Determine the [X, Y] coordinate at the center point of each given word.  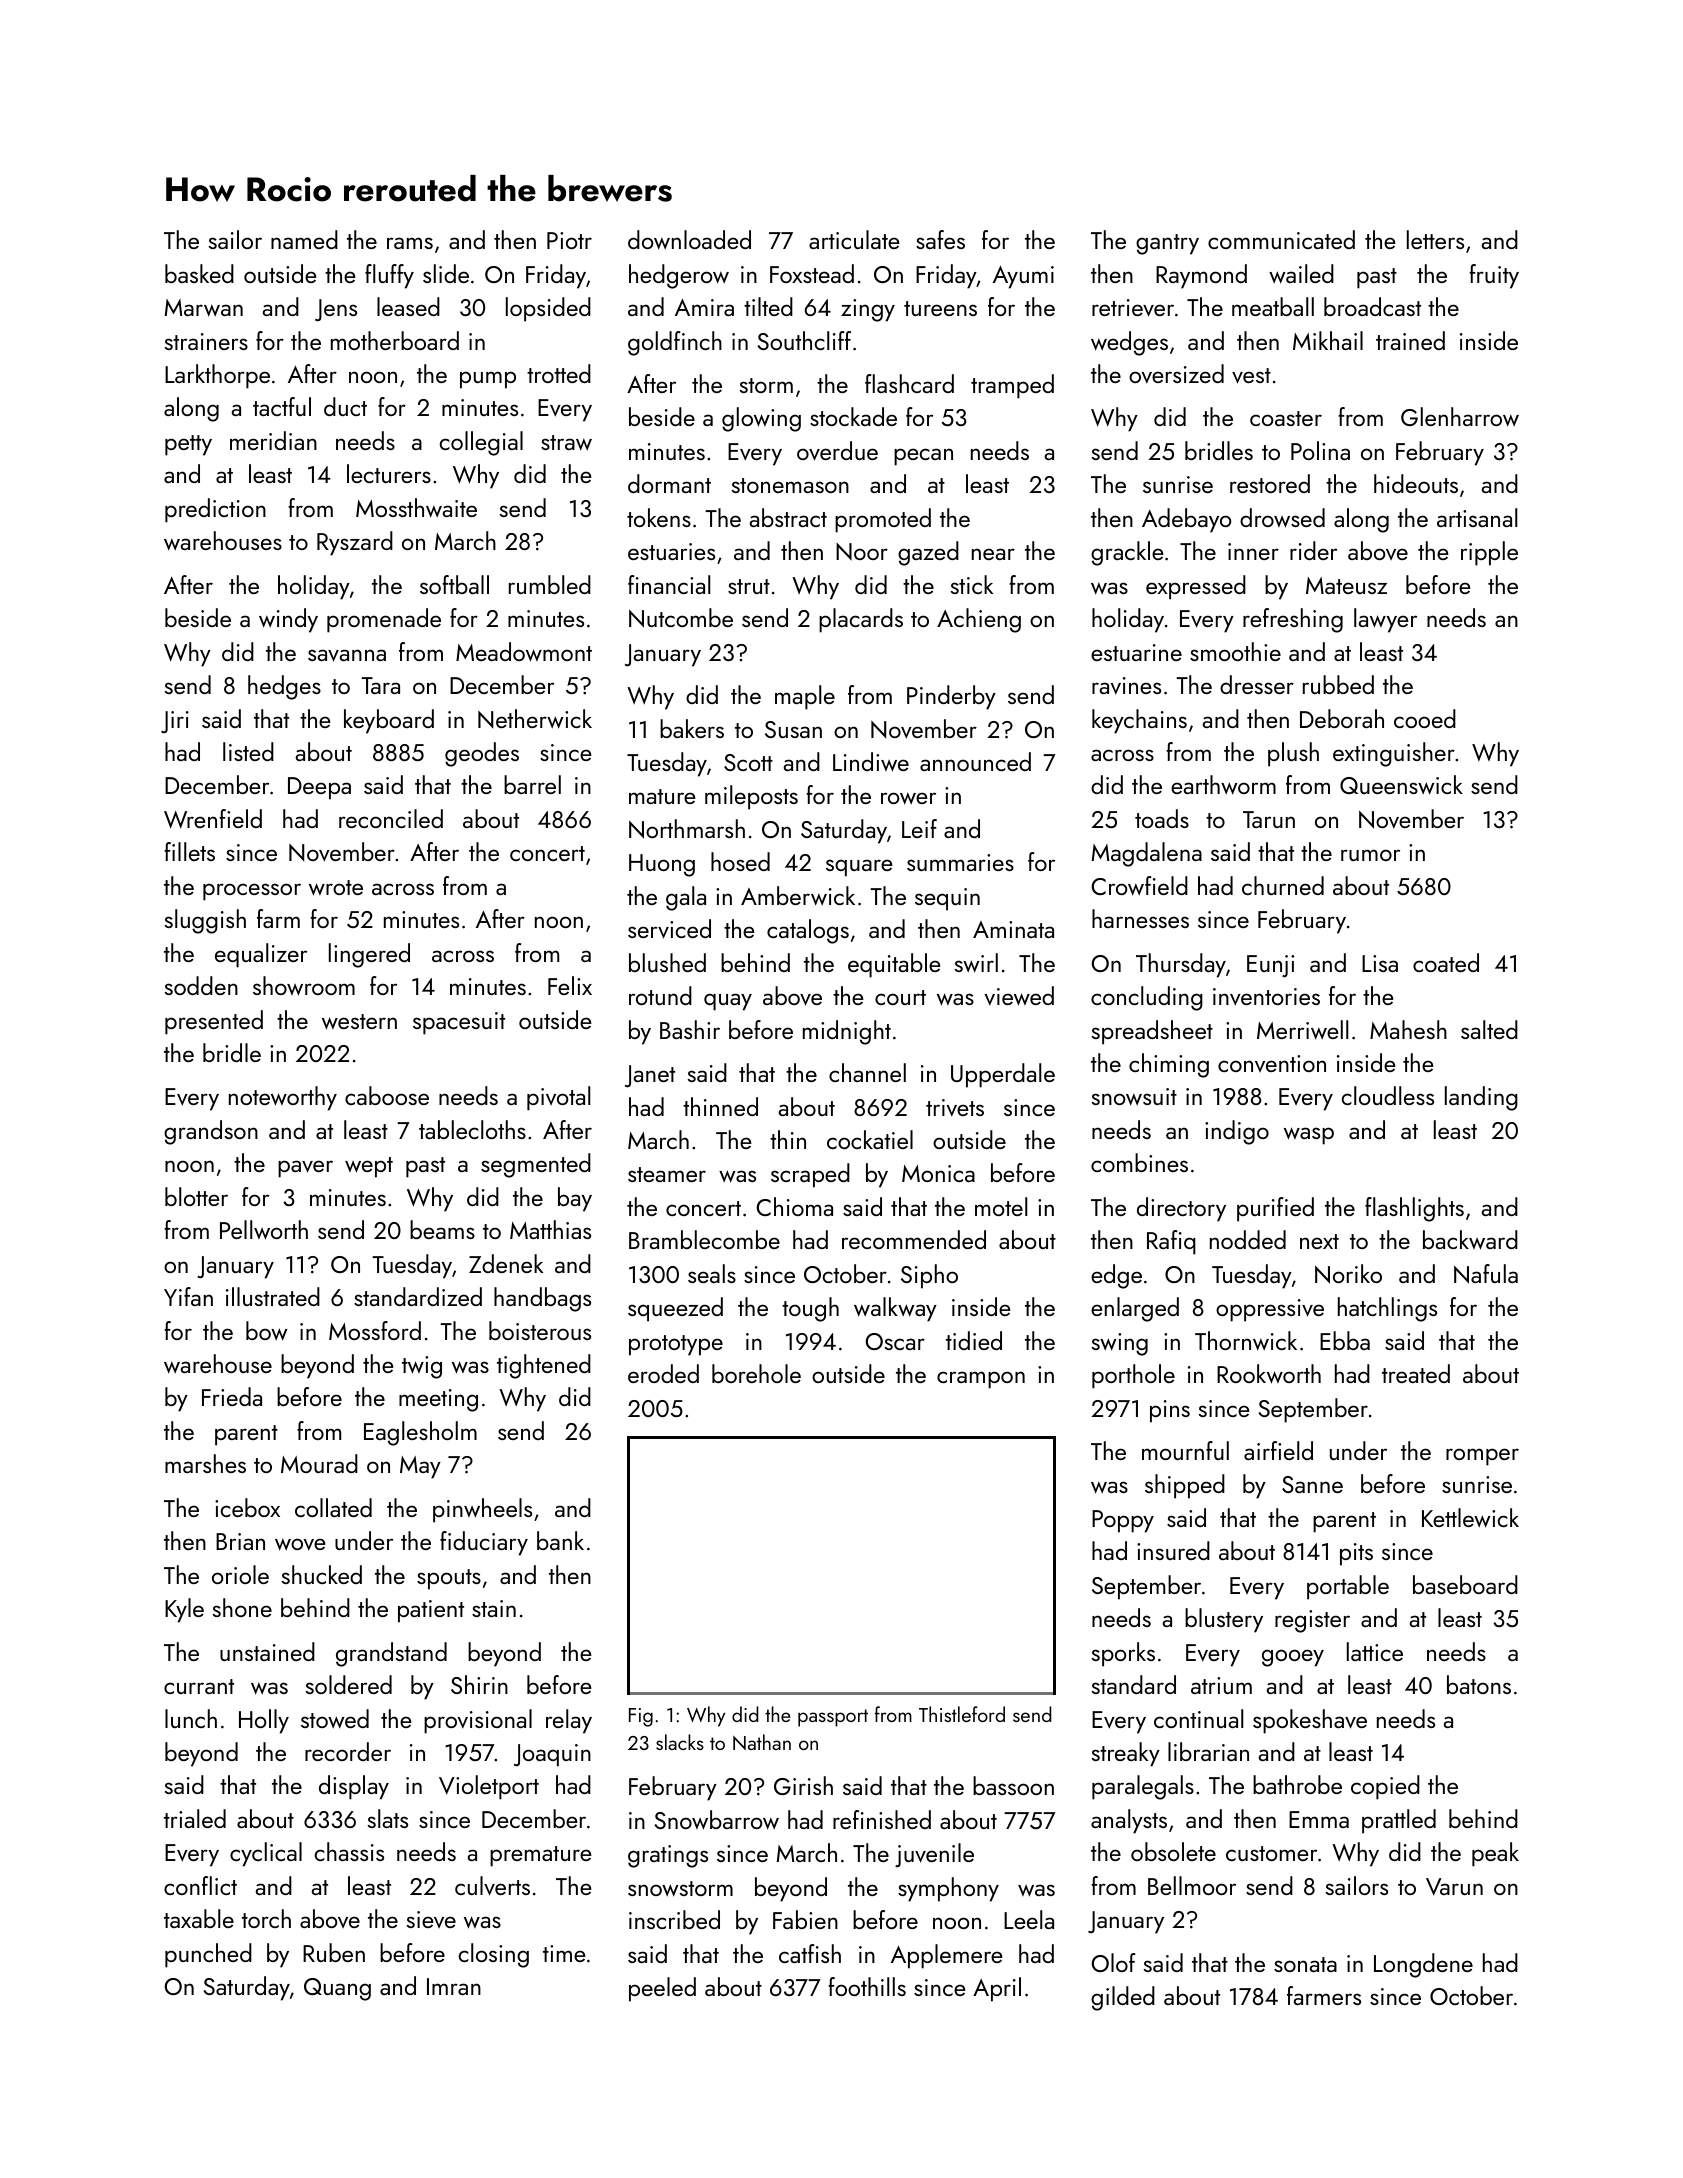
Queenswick [1401, 785]
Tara [380, 685]
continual [1198, 1718]
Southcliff [804, 340]
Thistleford [962, 1714]
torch [266, 1918]
